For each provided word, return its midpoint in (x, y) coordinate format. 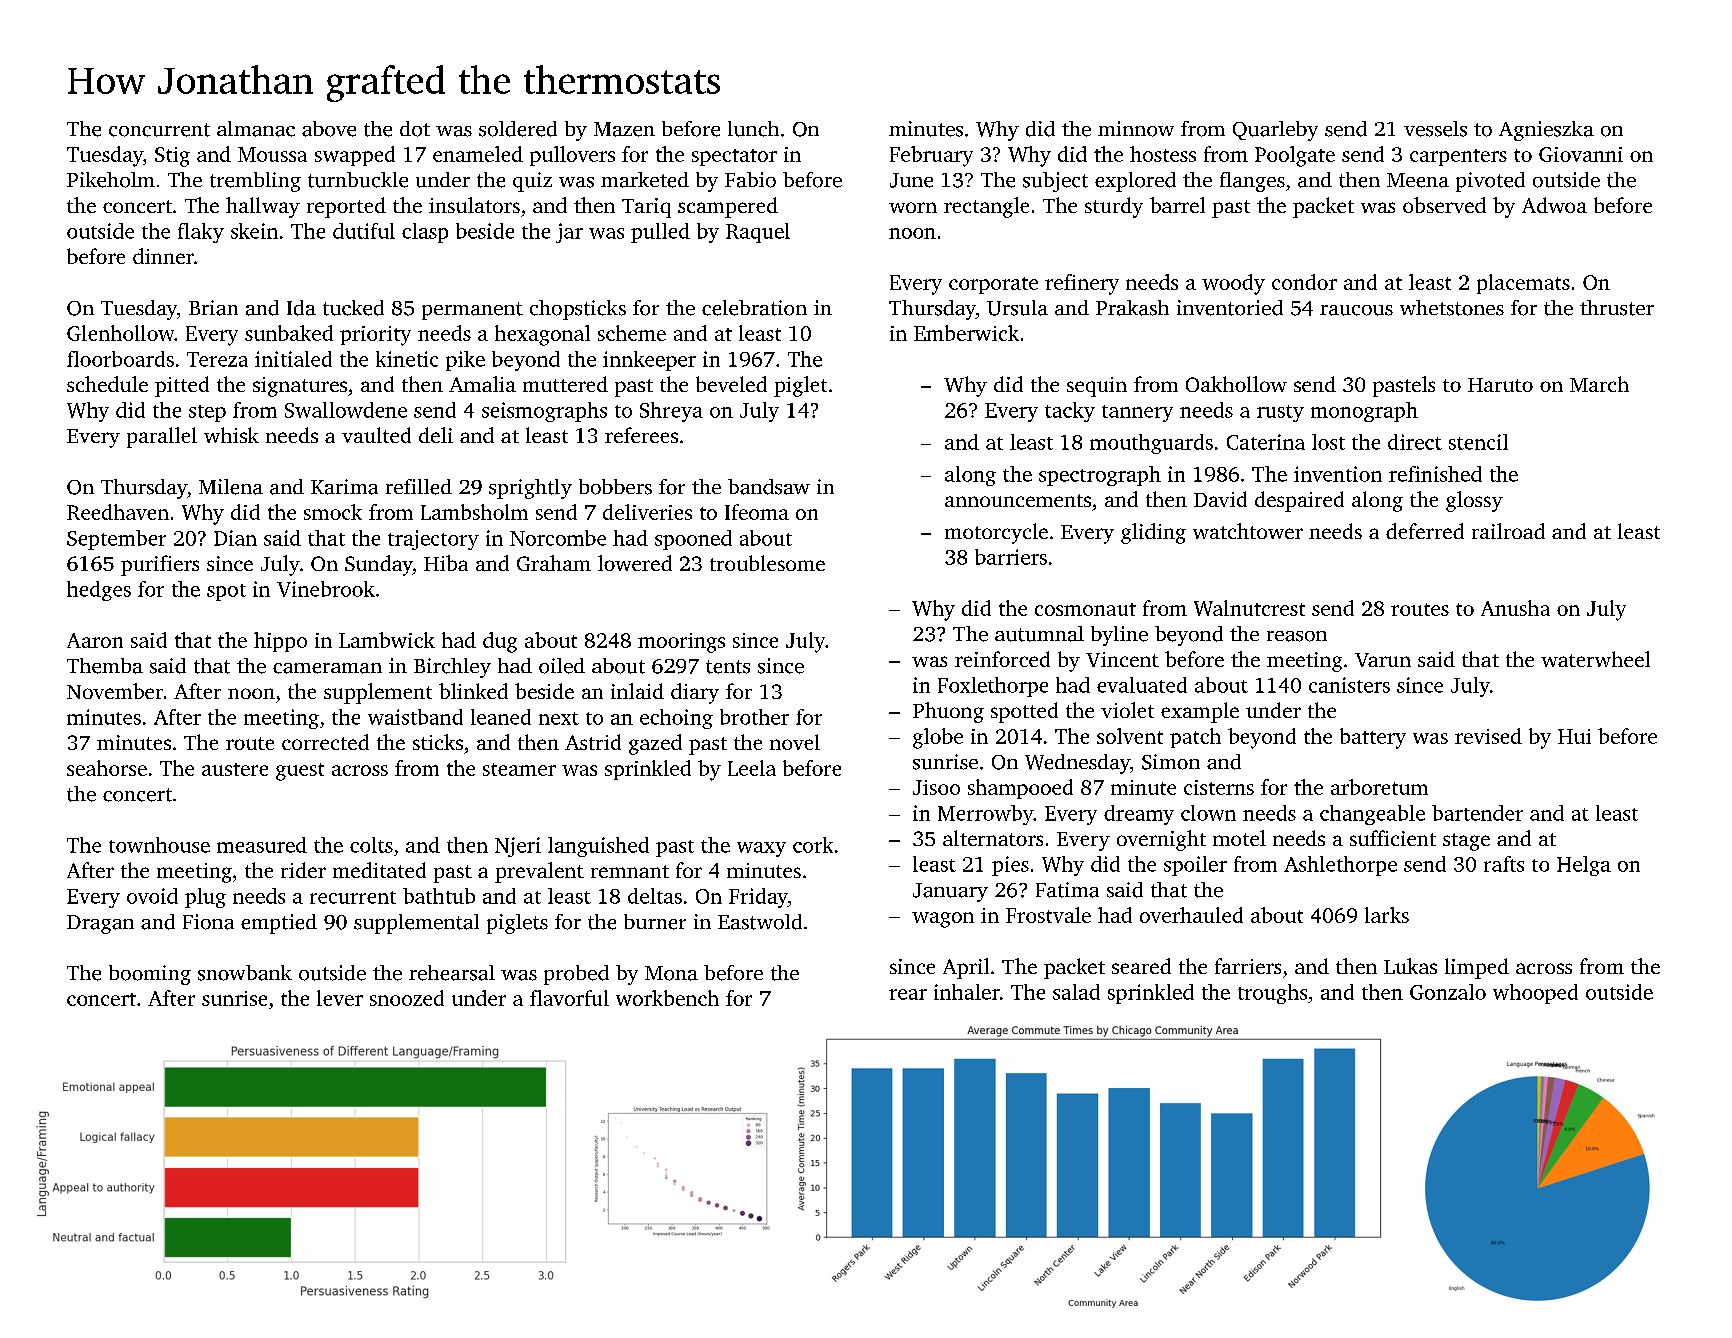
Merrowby (985, 815)
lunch (753, 129)
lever (340, 998)
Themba (105, 666)
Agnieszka (1546, 131)
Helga (1584, 866)
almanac (256, 129)
